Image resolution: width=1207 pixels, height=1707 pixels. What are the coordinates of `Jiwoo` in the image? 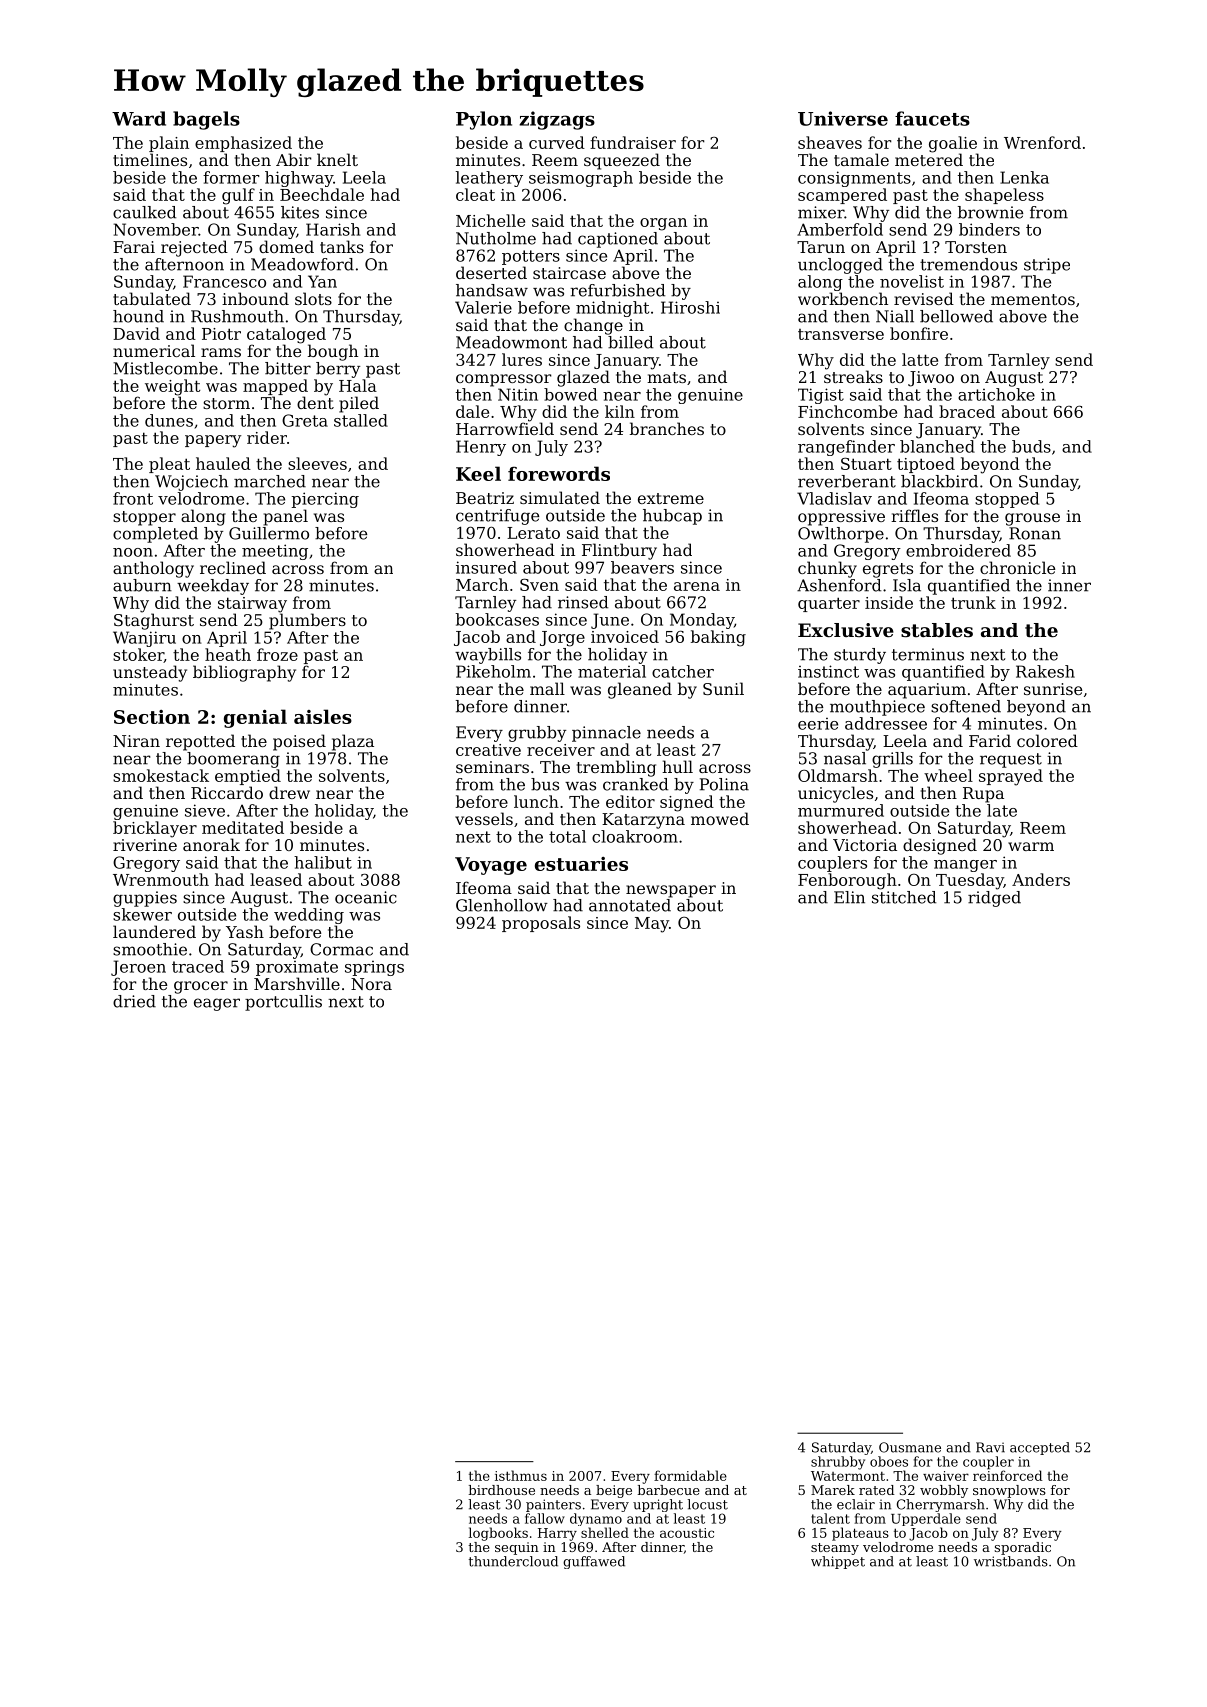 It's located at (931, 379).
